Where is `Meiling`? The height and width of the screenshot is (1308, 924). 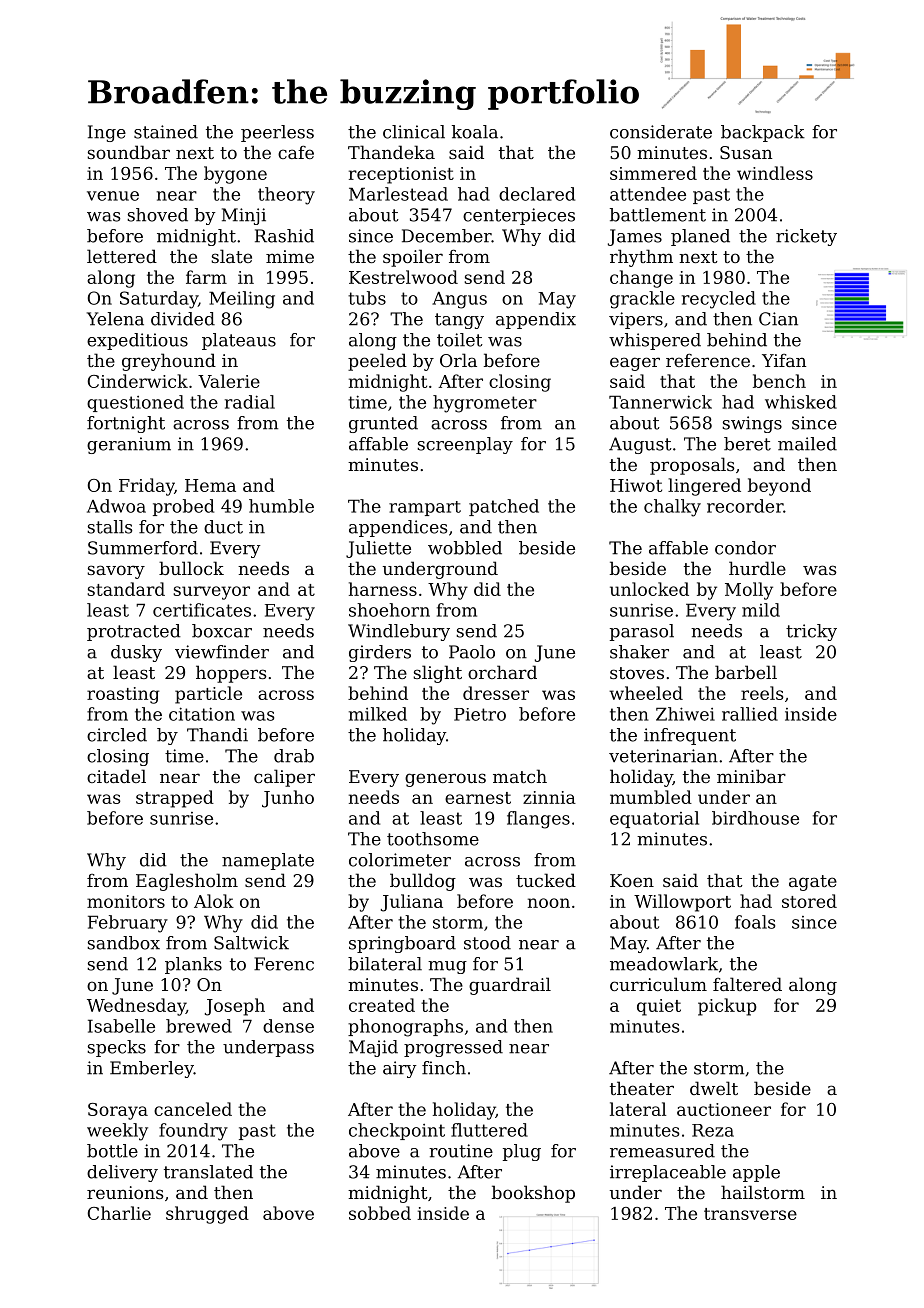 Meiling is located at coordinates (242, 300).
